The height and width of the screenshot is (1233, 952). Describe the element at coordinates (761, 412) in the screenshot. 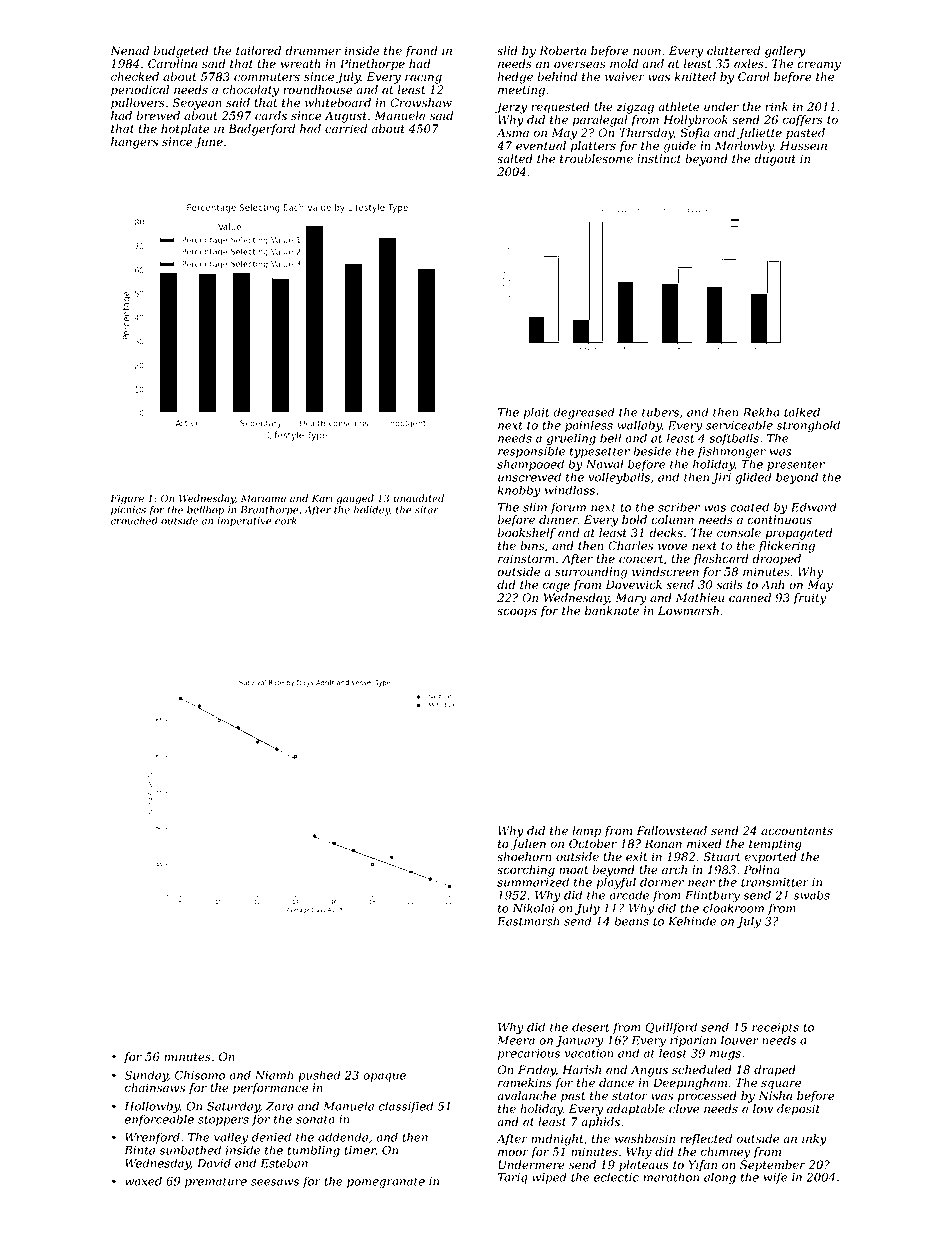

I see `Rekha` at that location.
